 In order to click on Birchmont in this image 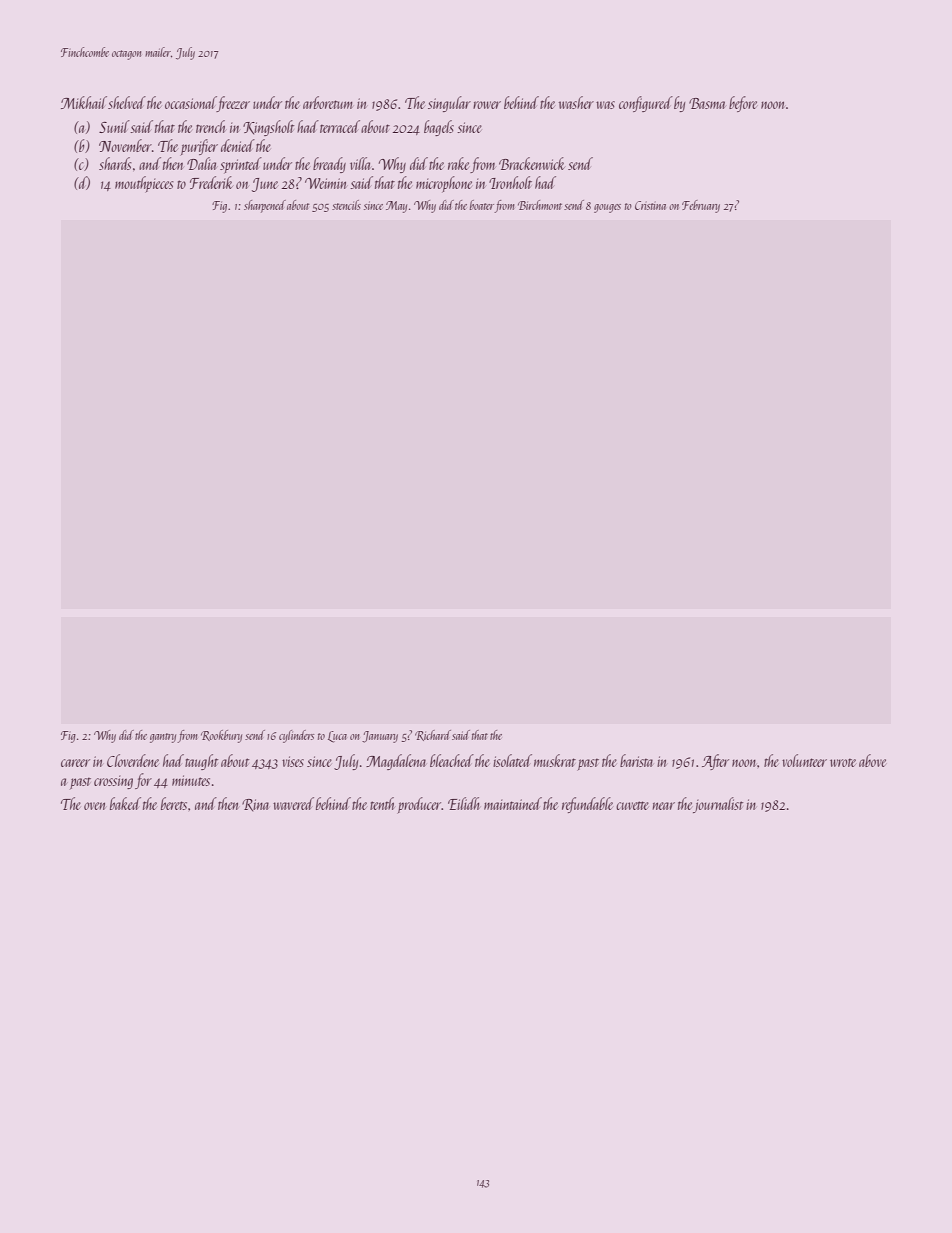, I will do `click(540, 205)`.
